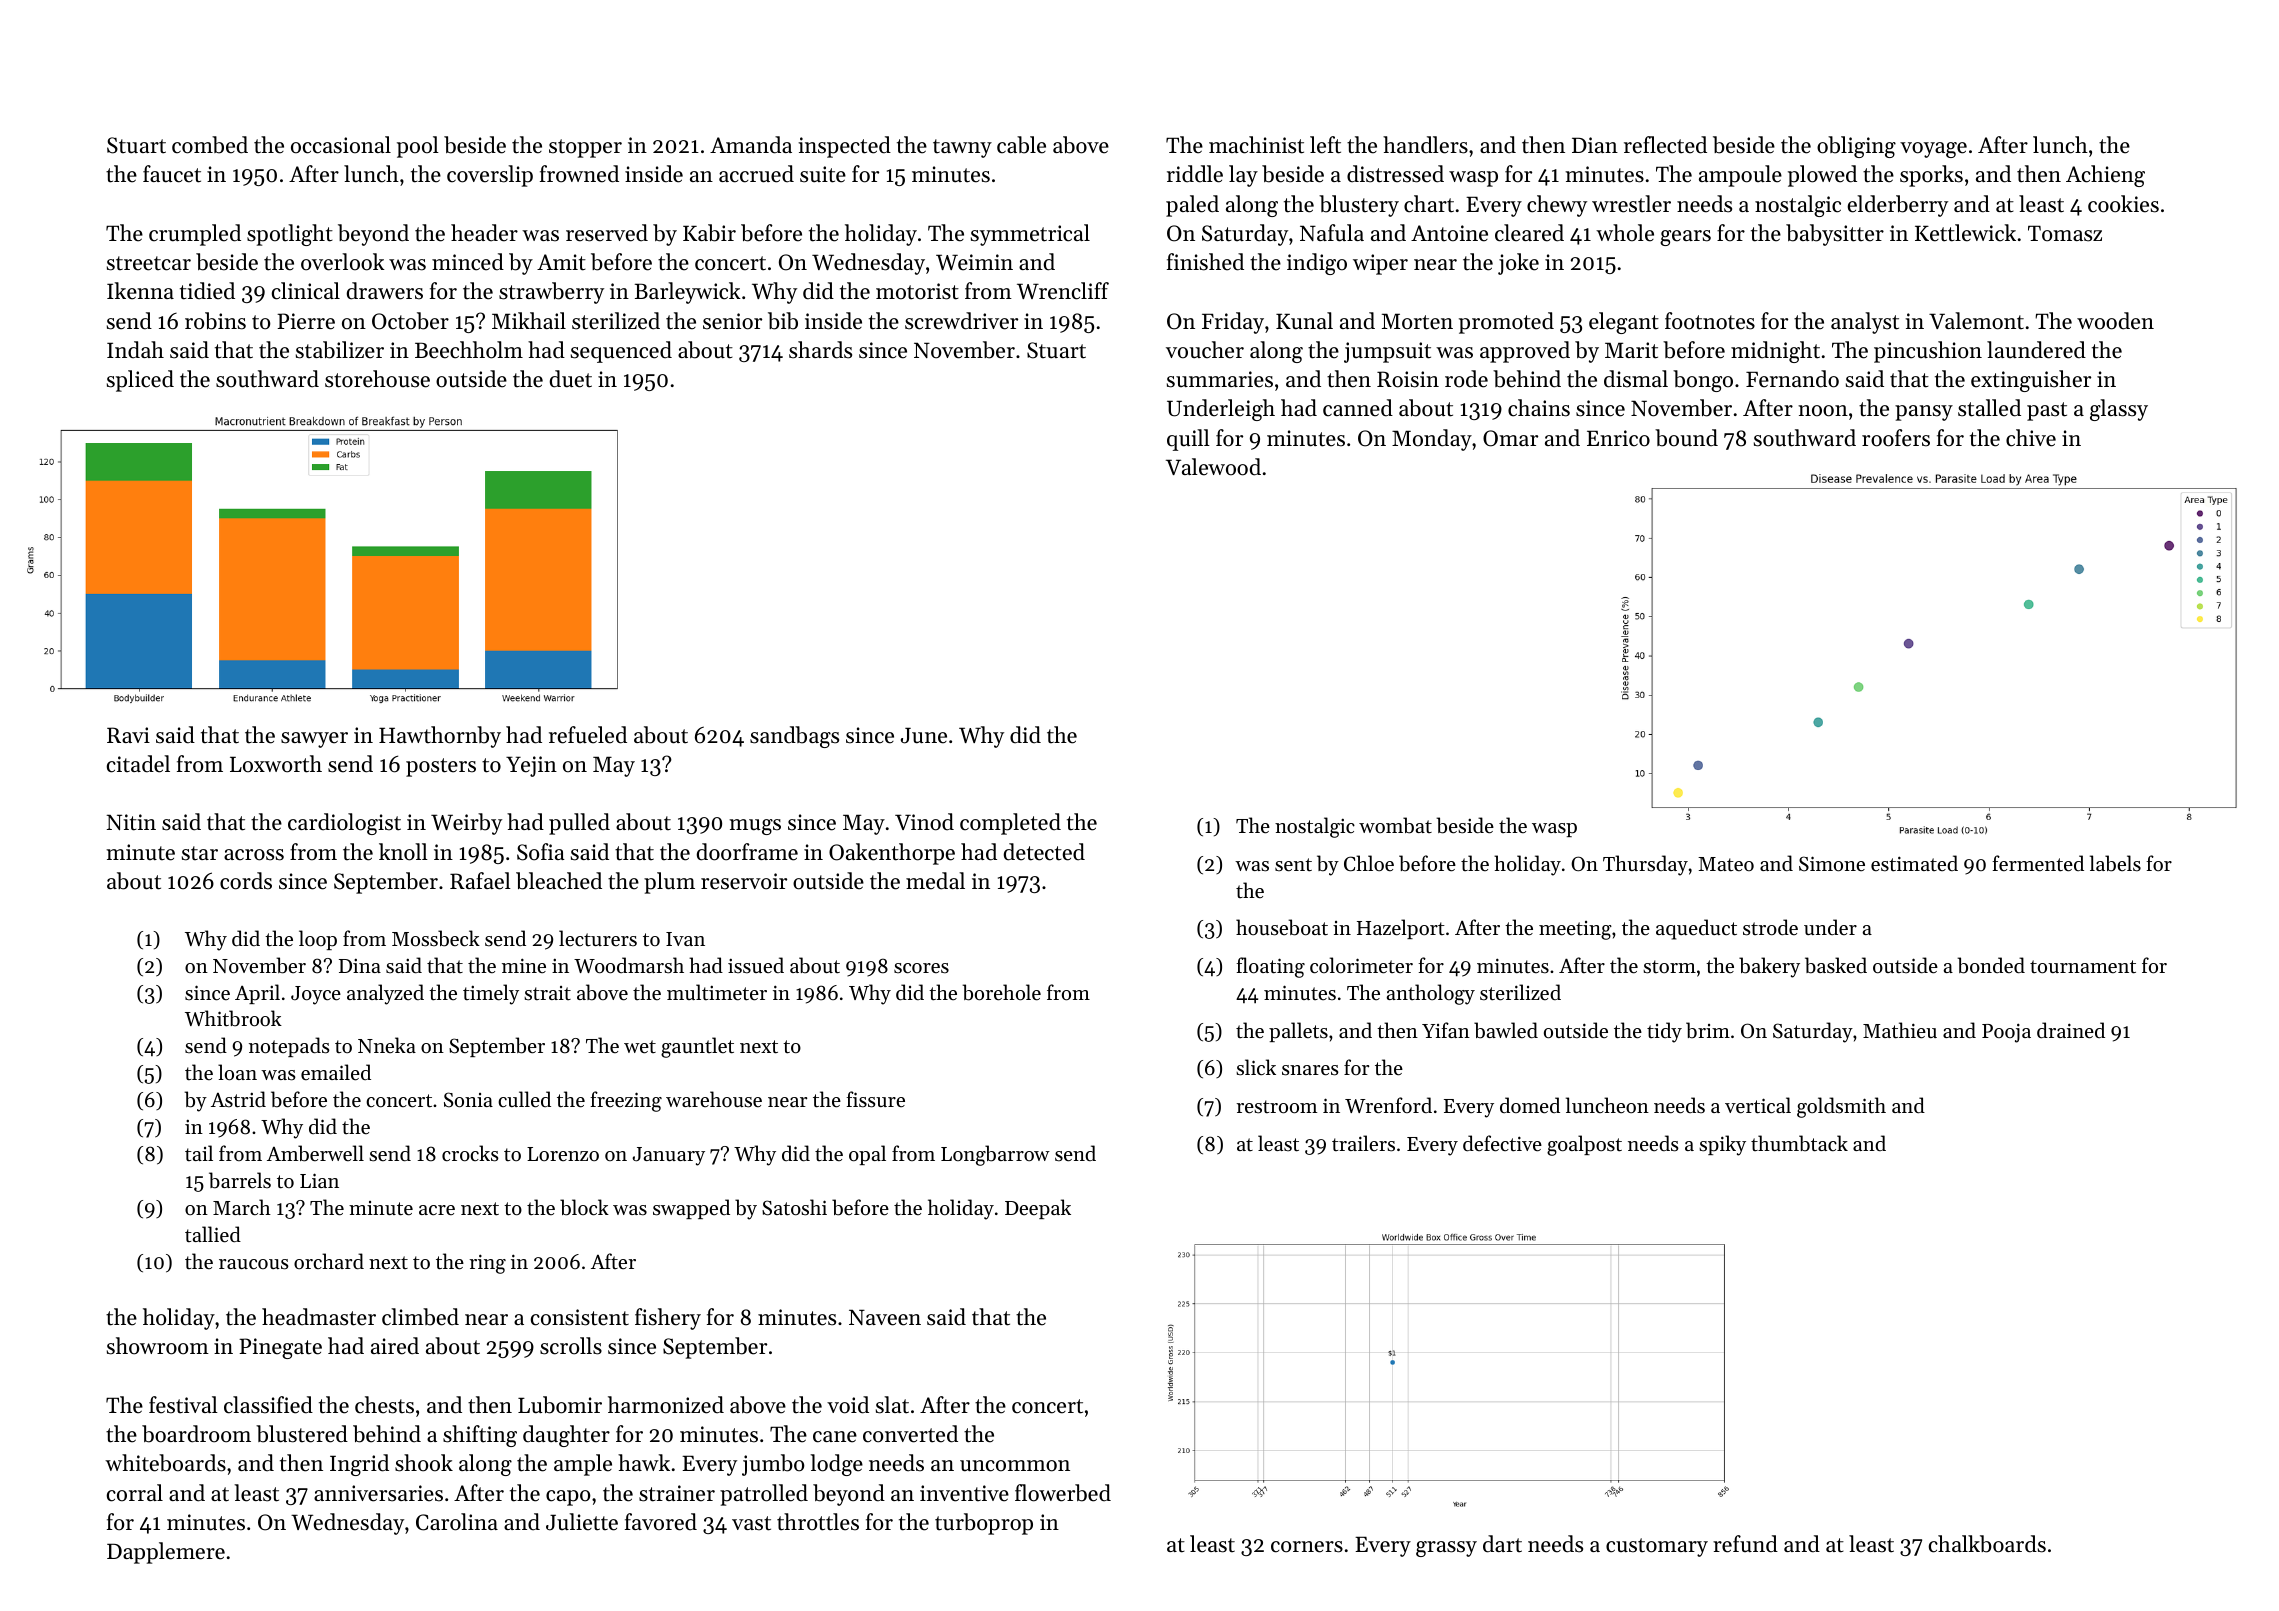 This page has height=1611, width=2279. I want to click on reserved, so click(607, 233).
